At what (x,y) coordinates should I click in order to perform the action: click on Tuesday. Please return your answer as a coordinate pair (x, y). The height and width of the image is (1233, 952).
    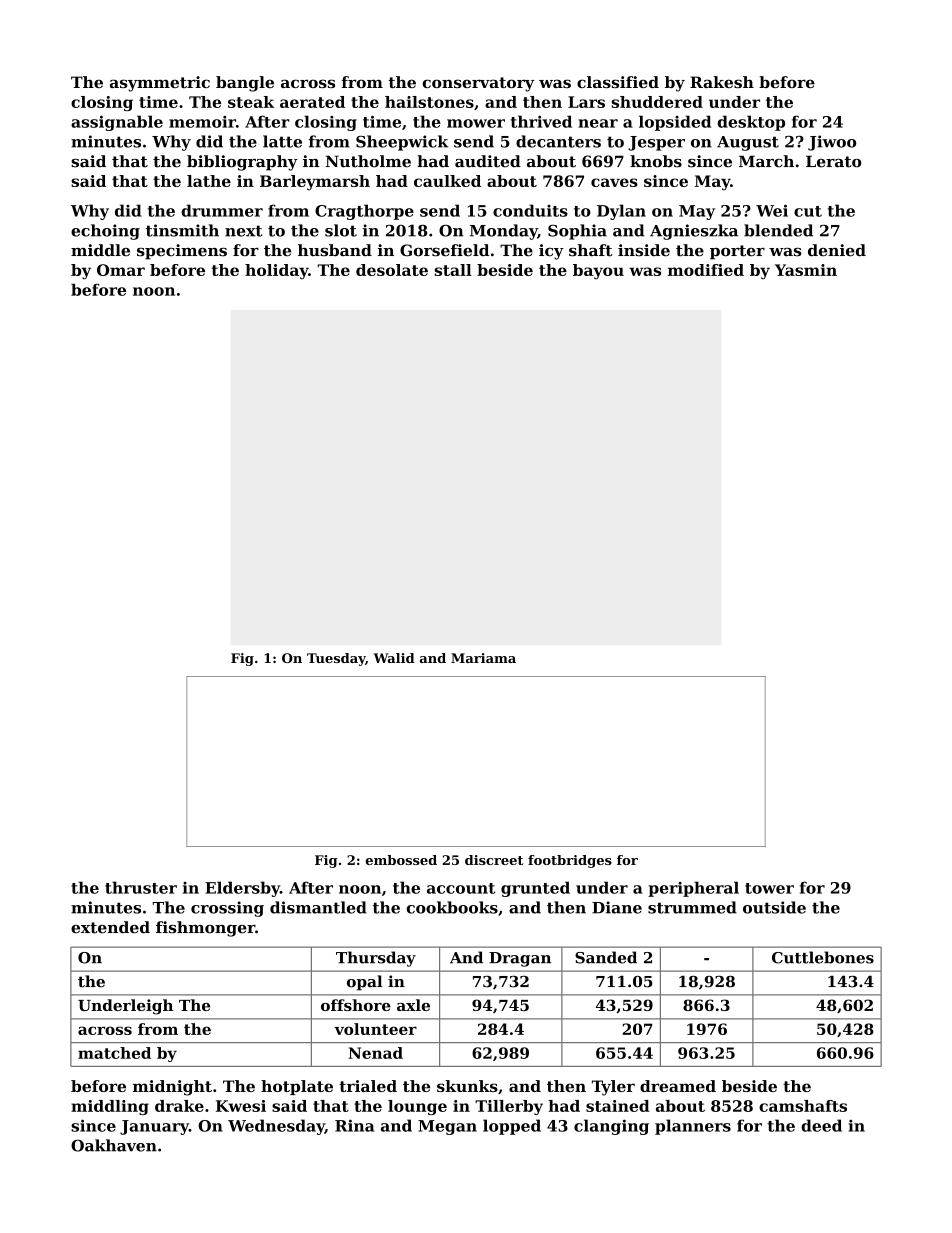
    Looking at the image, I should click on (336, 659).
